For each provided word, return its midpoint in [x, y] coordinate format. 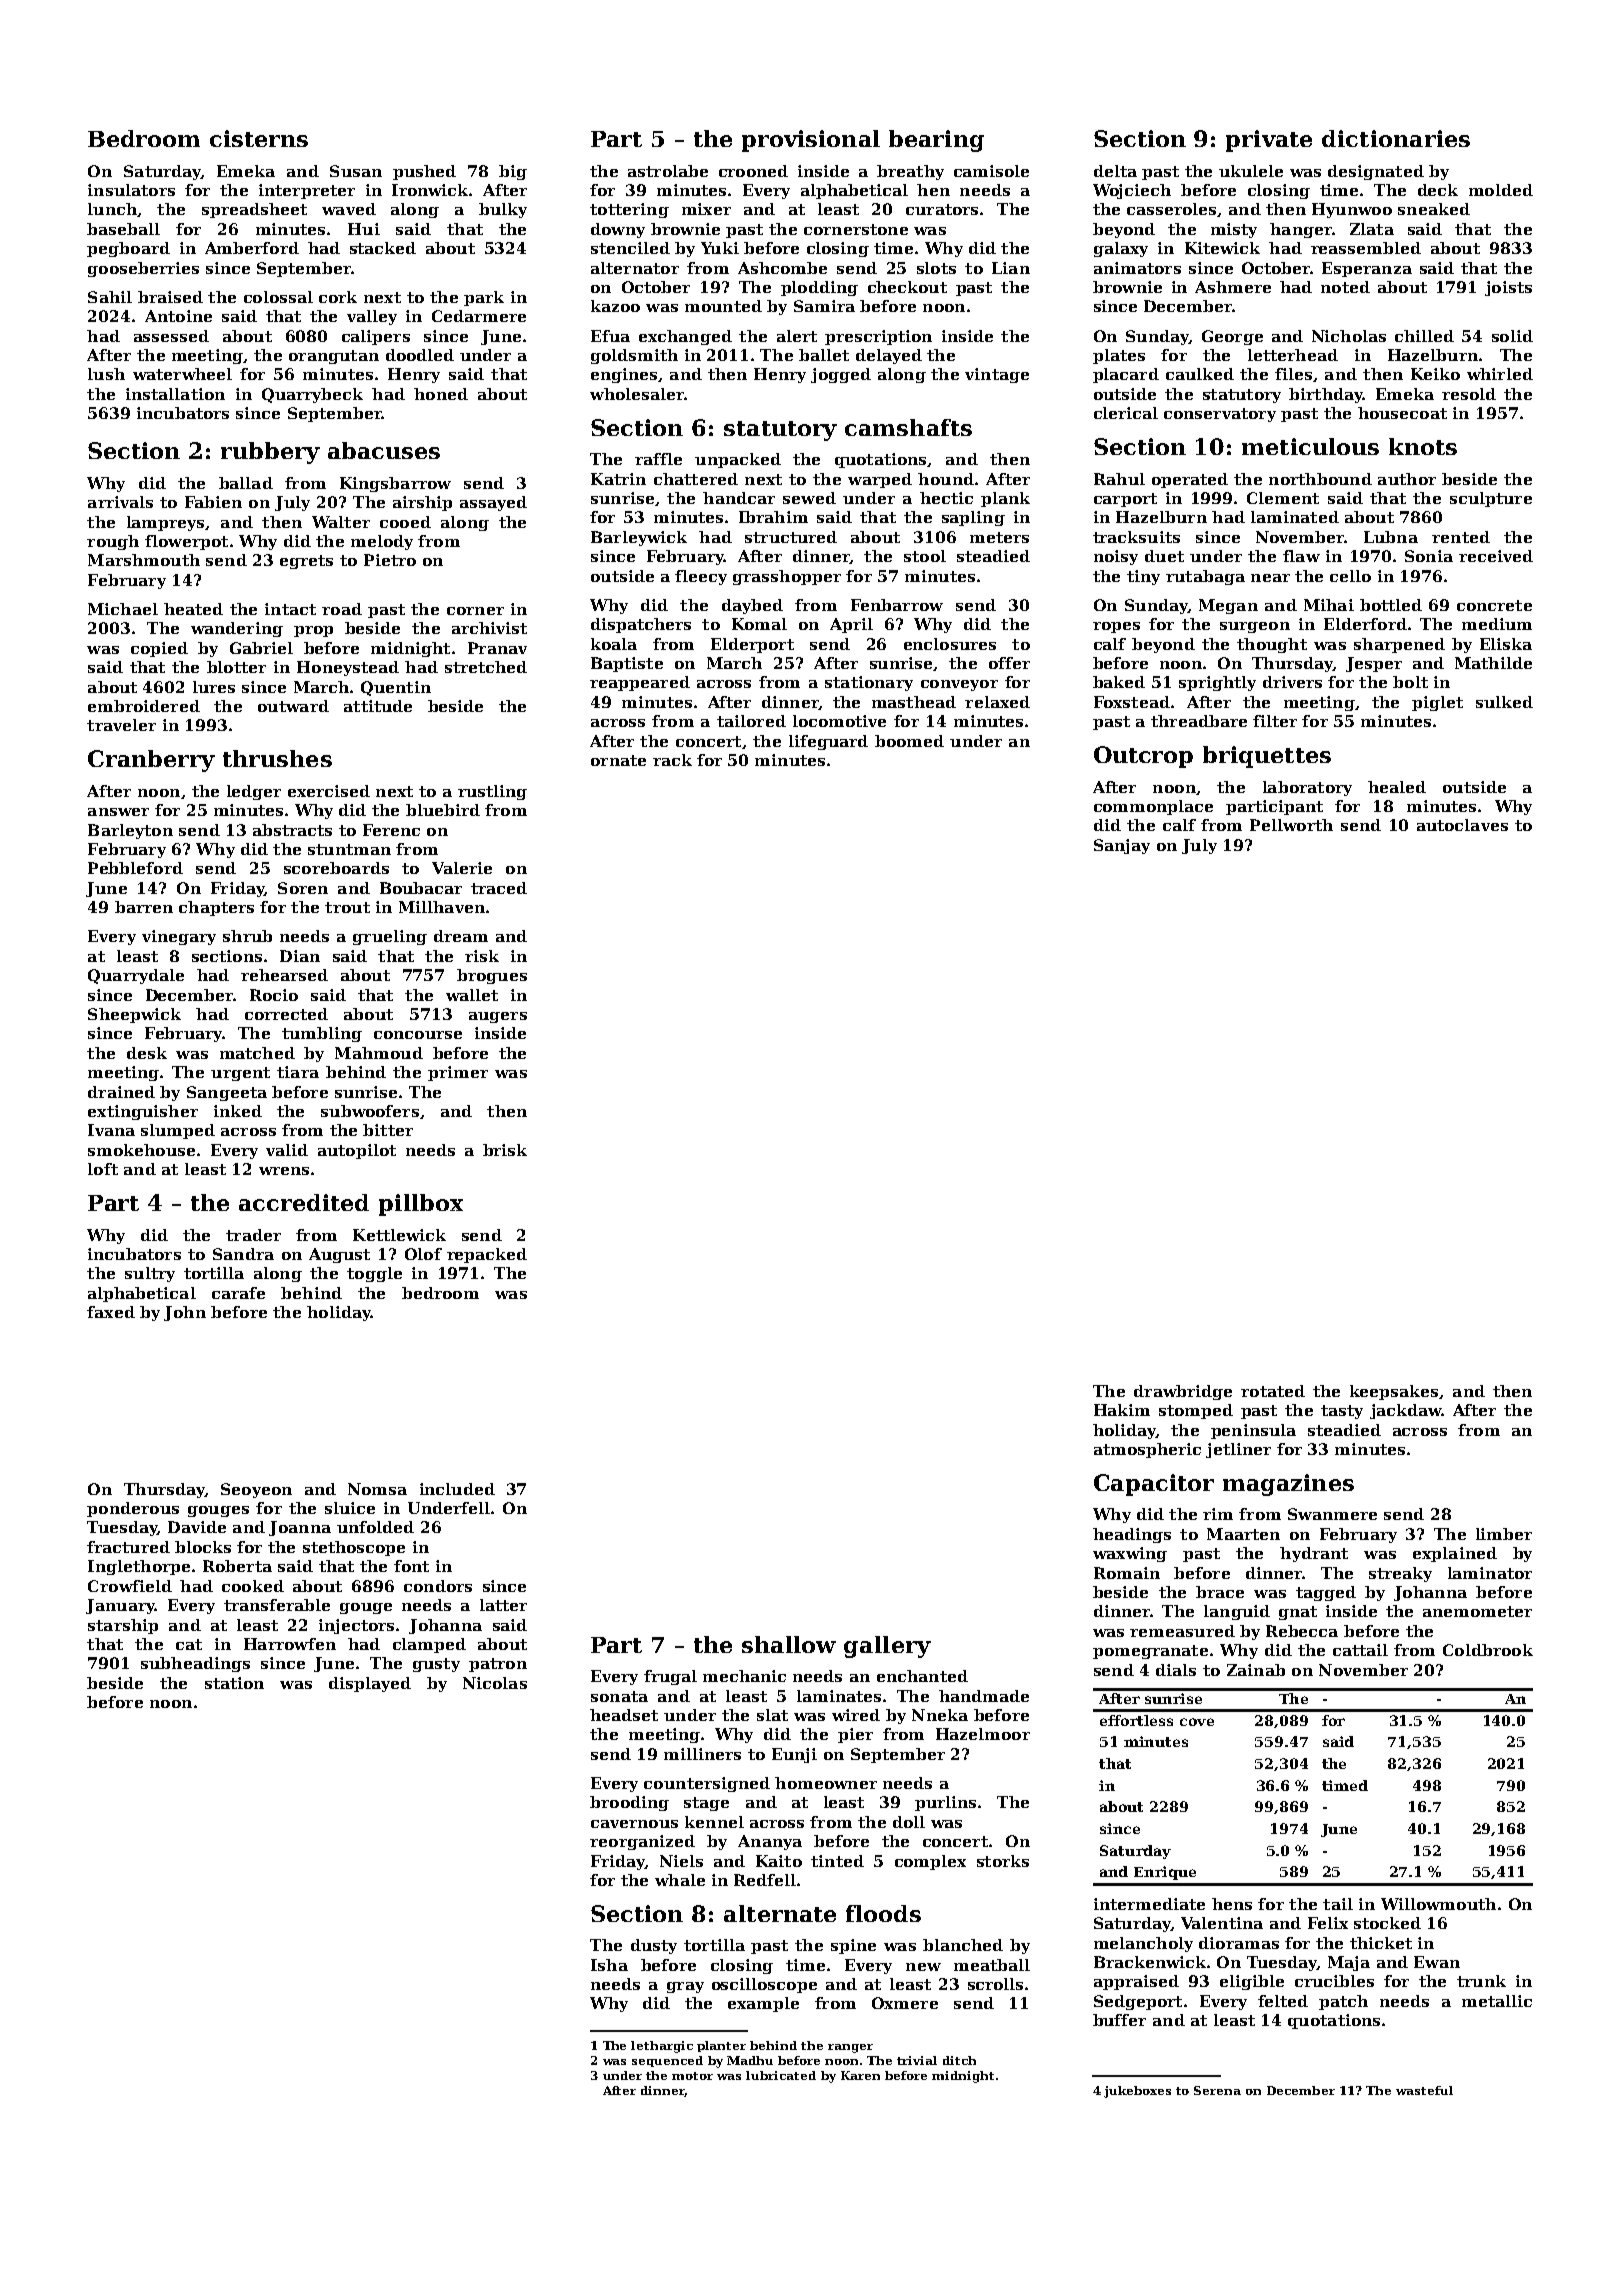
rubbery [270, 453]
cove [1197, 1722]
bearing [936, 141]
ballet [824, 355]
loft [103, 1169]
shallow [789, 1644]
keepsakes [1394, 1392]
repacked [487, 1255]
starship [123, 1626]
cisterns [259, 138]
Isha [609, 1965]
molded [1501, 190]
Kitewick [1222, 248]
